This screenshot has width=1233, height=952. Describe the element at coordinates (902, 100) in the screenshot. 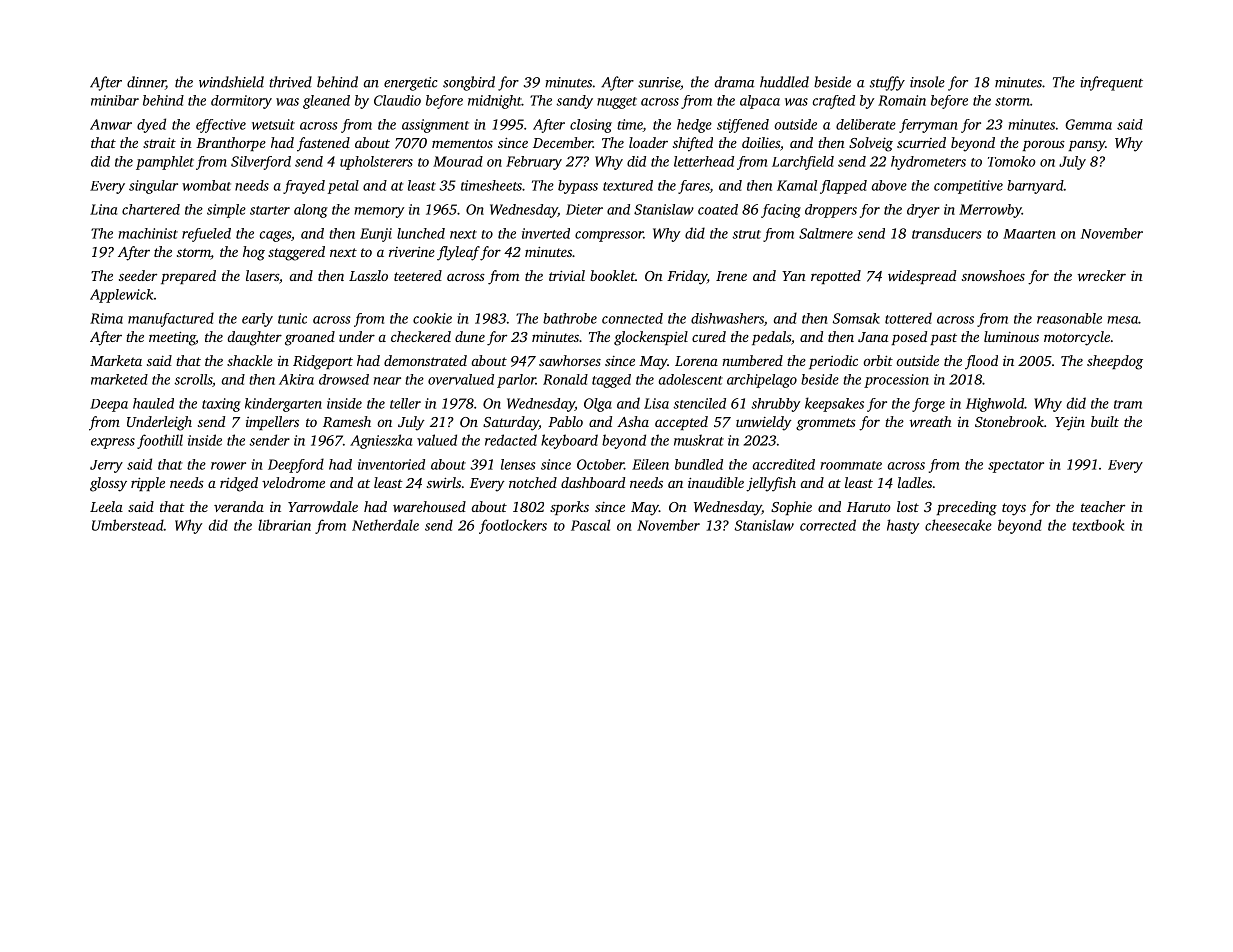

I see `Romain` at that location.
